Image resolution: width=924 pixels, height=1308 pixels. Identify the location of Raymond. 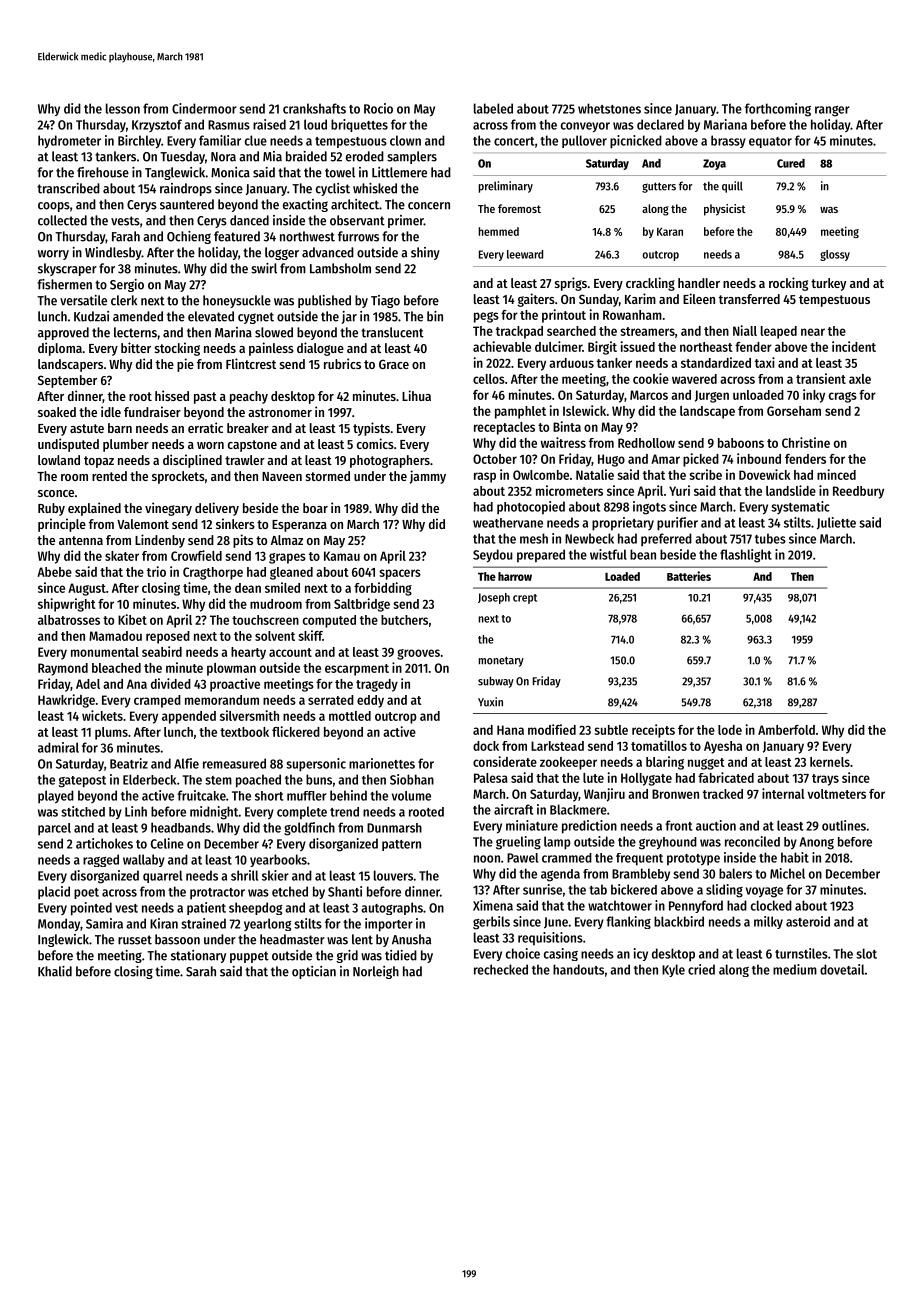
(63, 669).
